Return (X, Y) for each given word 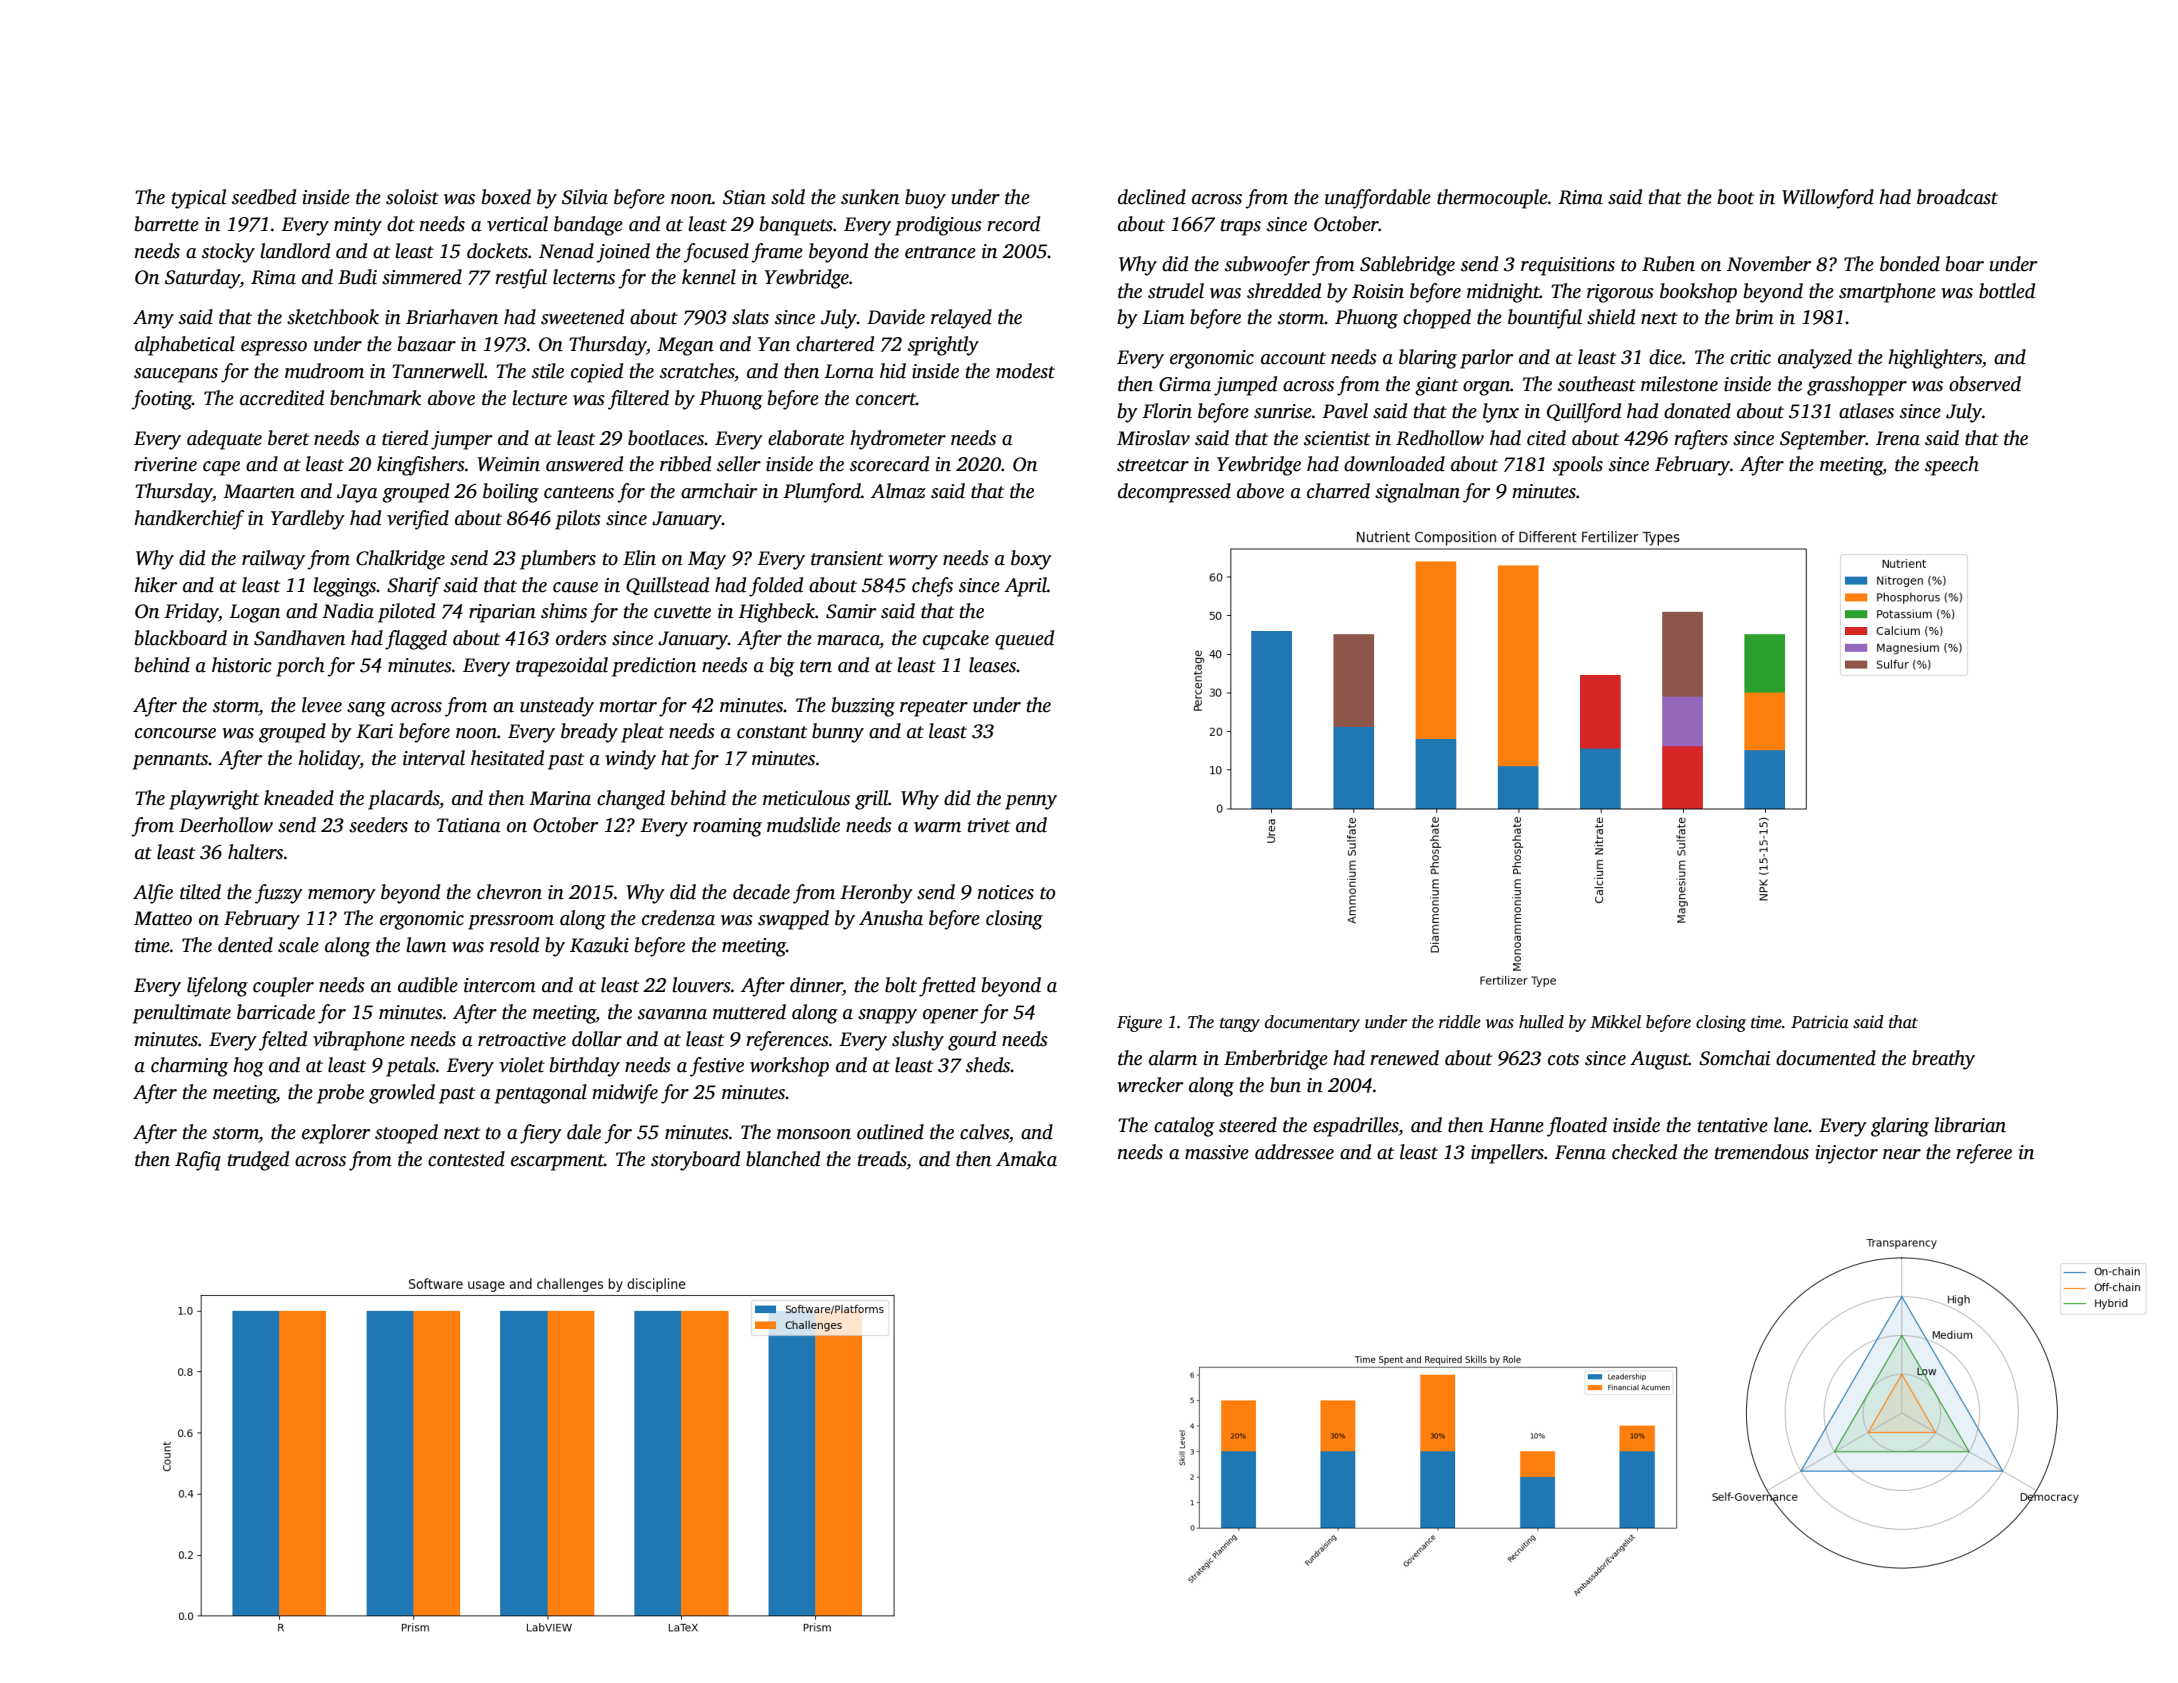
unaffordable (1378, 199)
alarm (1173, 1058)
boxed (506, 197)
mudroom (324, 371)
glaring (1900, 1127)
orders (581, 638)
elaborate (806, 438)
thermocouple (1492, 199)
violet (522, 1065)
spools (1578, 466)
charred (1338, 491)
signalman (1417, 493)
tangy (1240, 1025)
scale (298, 945)
